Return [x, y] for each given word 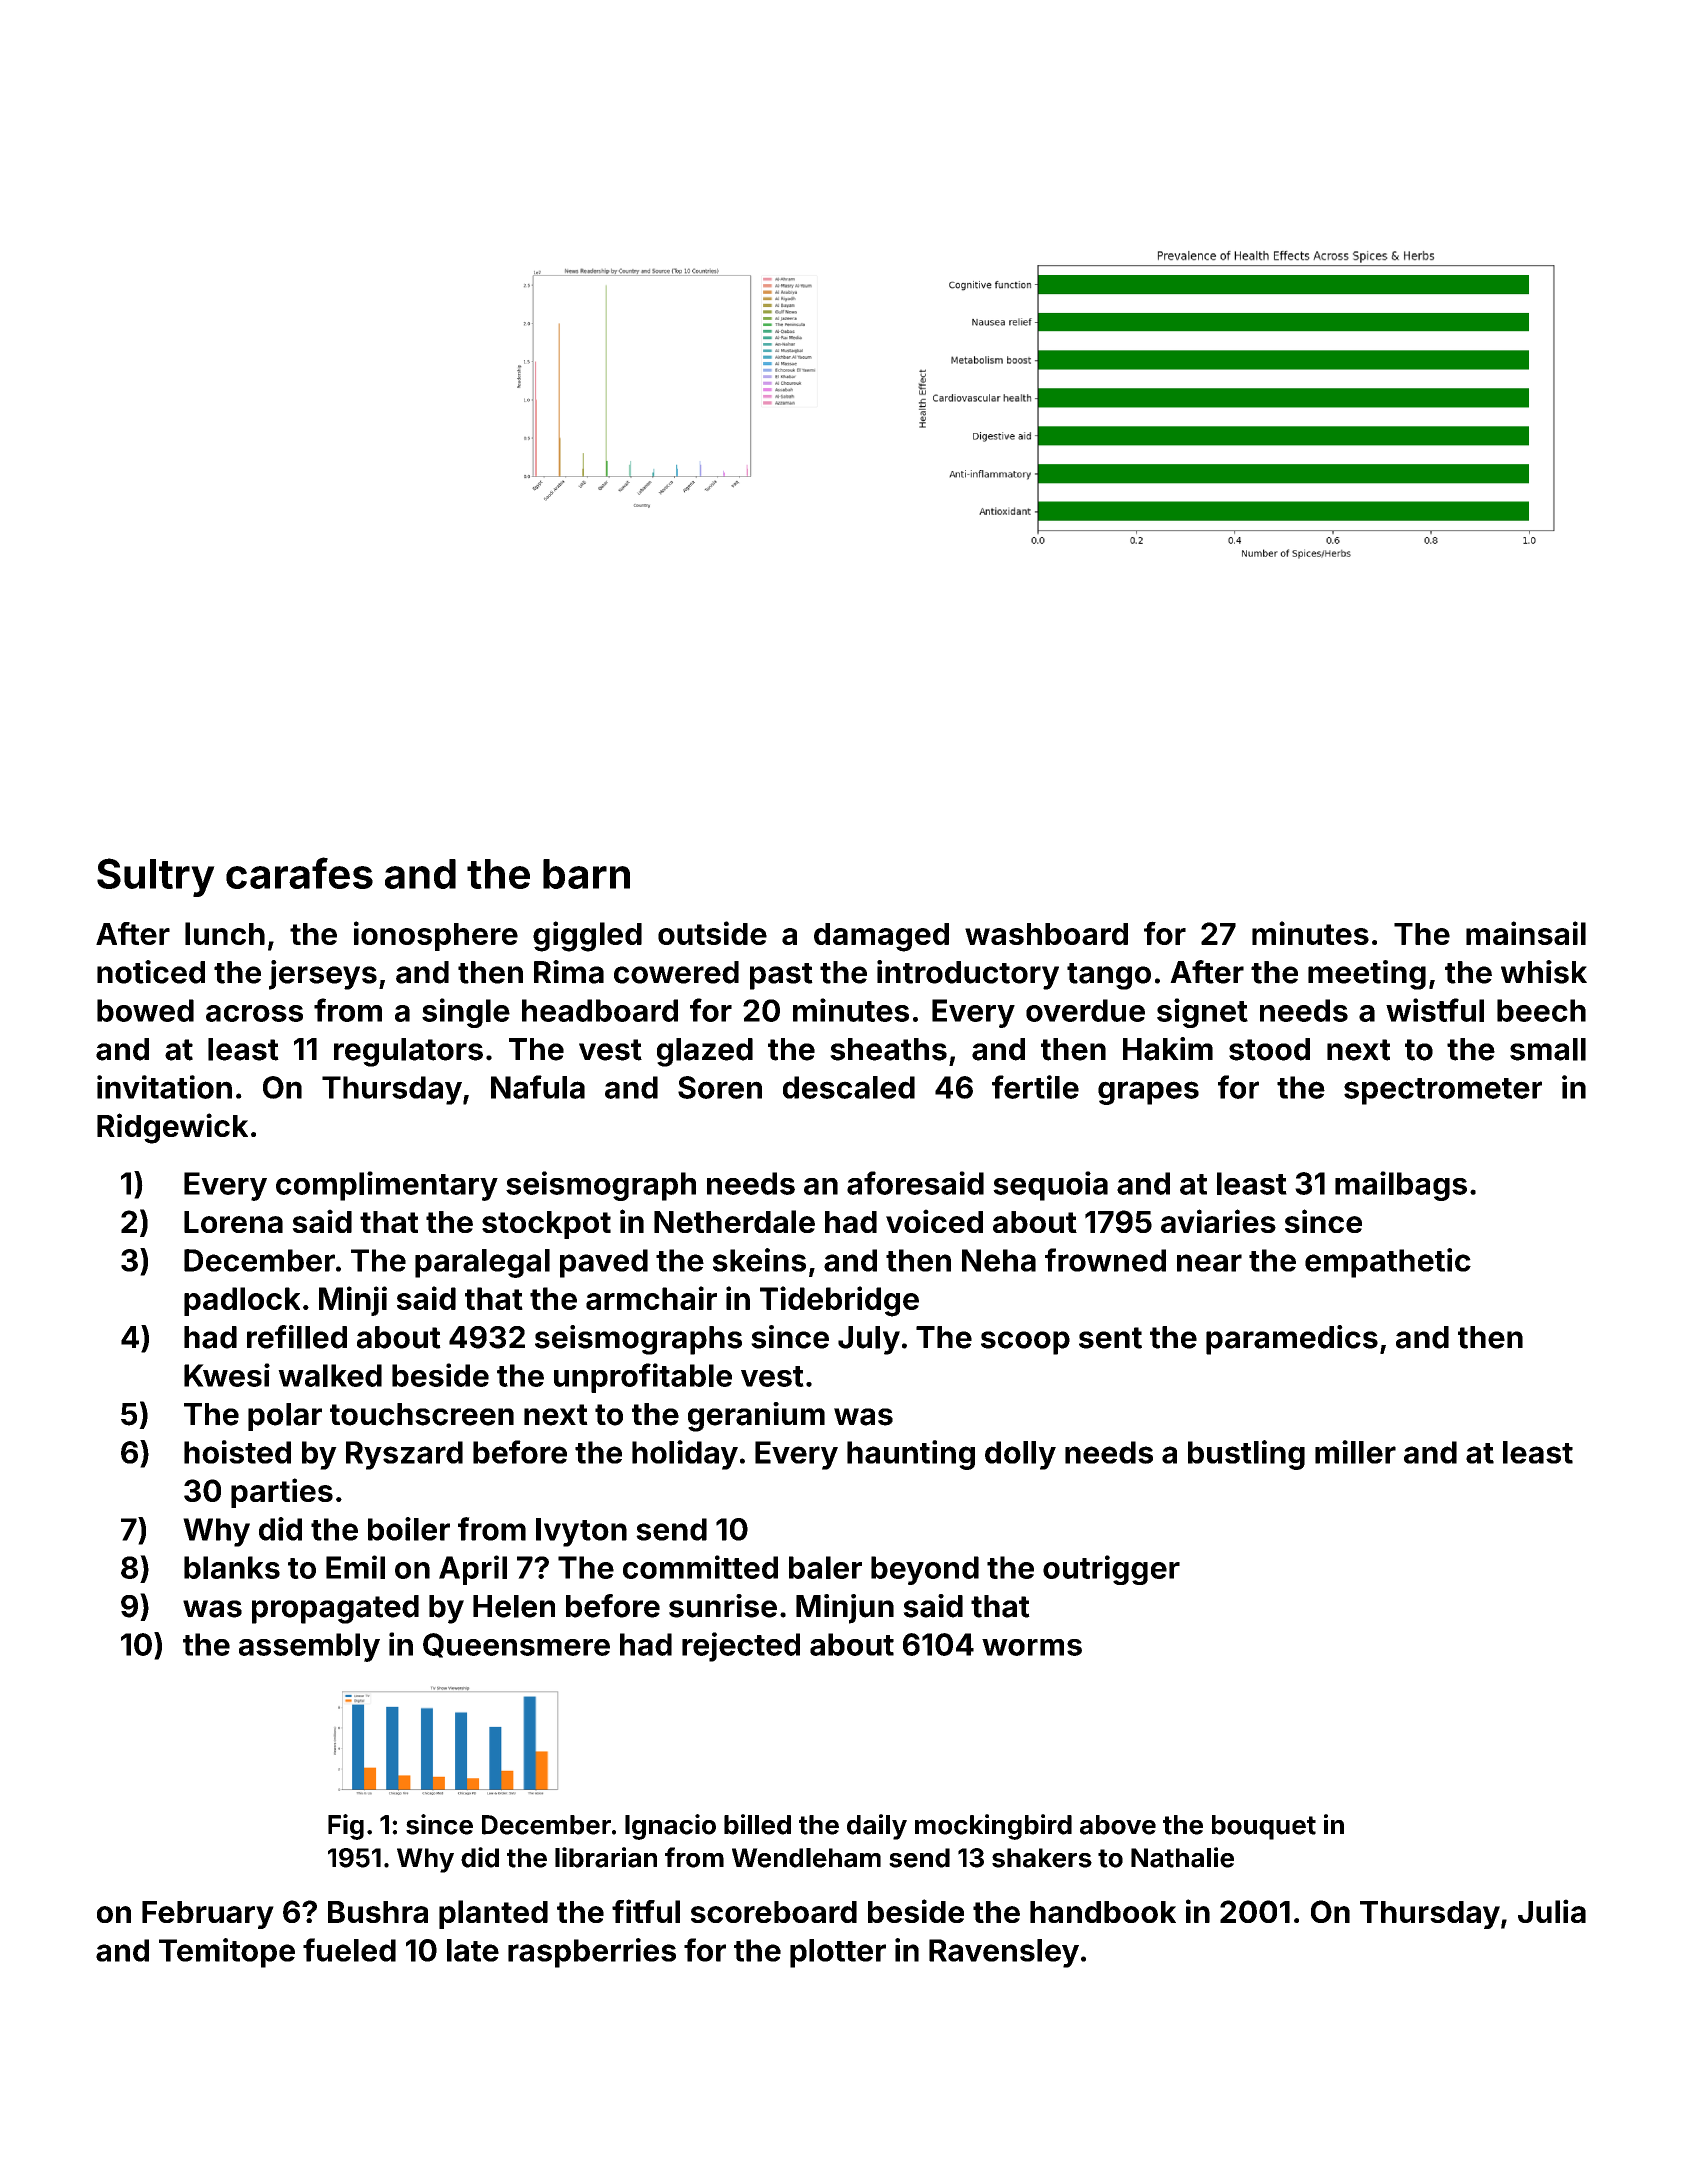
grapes [1148, 1093]
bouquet [1264, 1827]
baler [825, 1567]
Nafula [538, 1087]
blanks [232, 1567]
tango [1109, 976]
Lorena [233, 1222]
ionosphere [436, 936]
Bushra [378, 1912]
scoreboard [774, 1912]
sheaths [888, 1049]
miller [1355, 1452]
